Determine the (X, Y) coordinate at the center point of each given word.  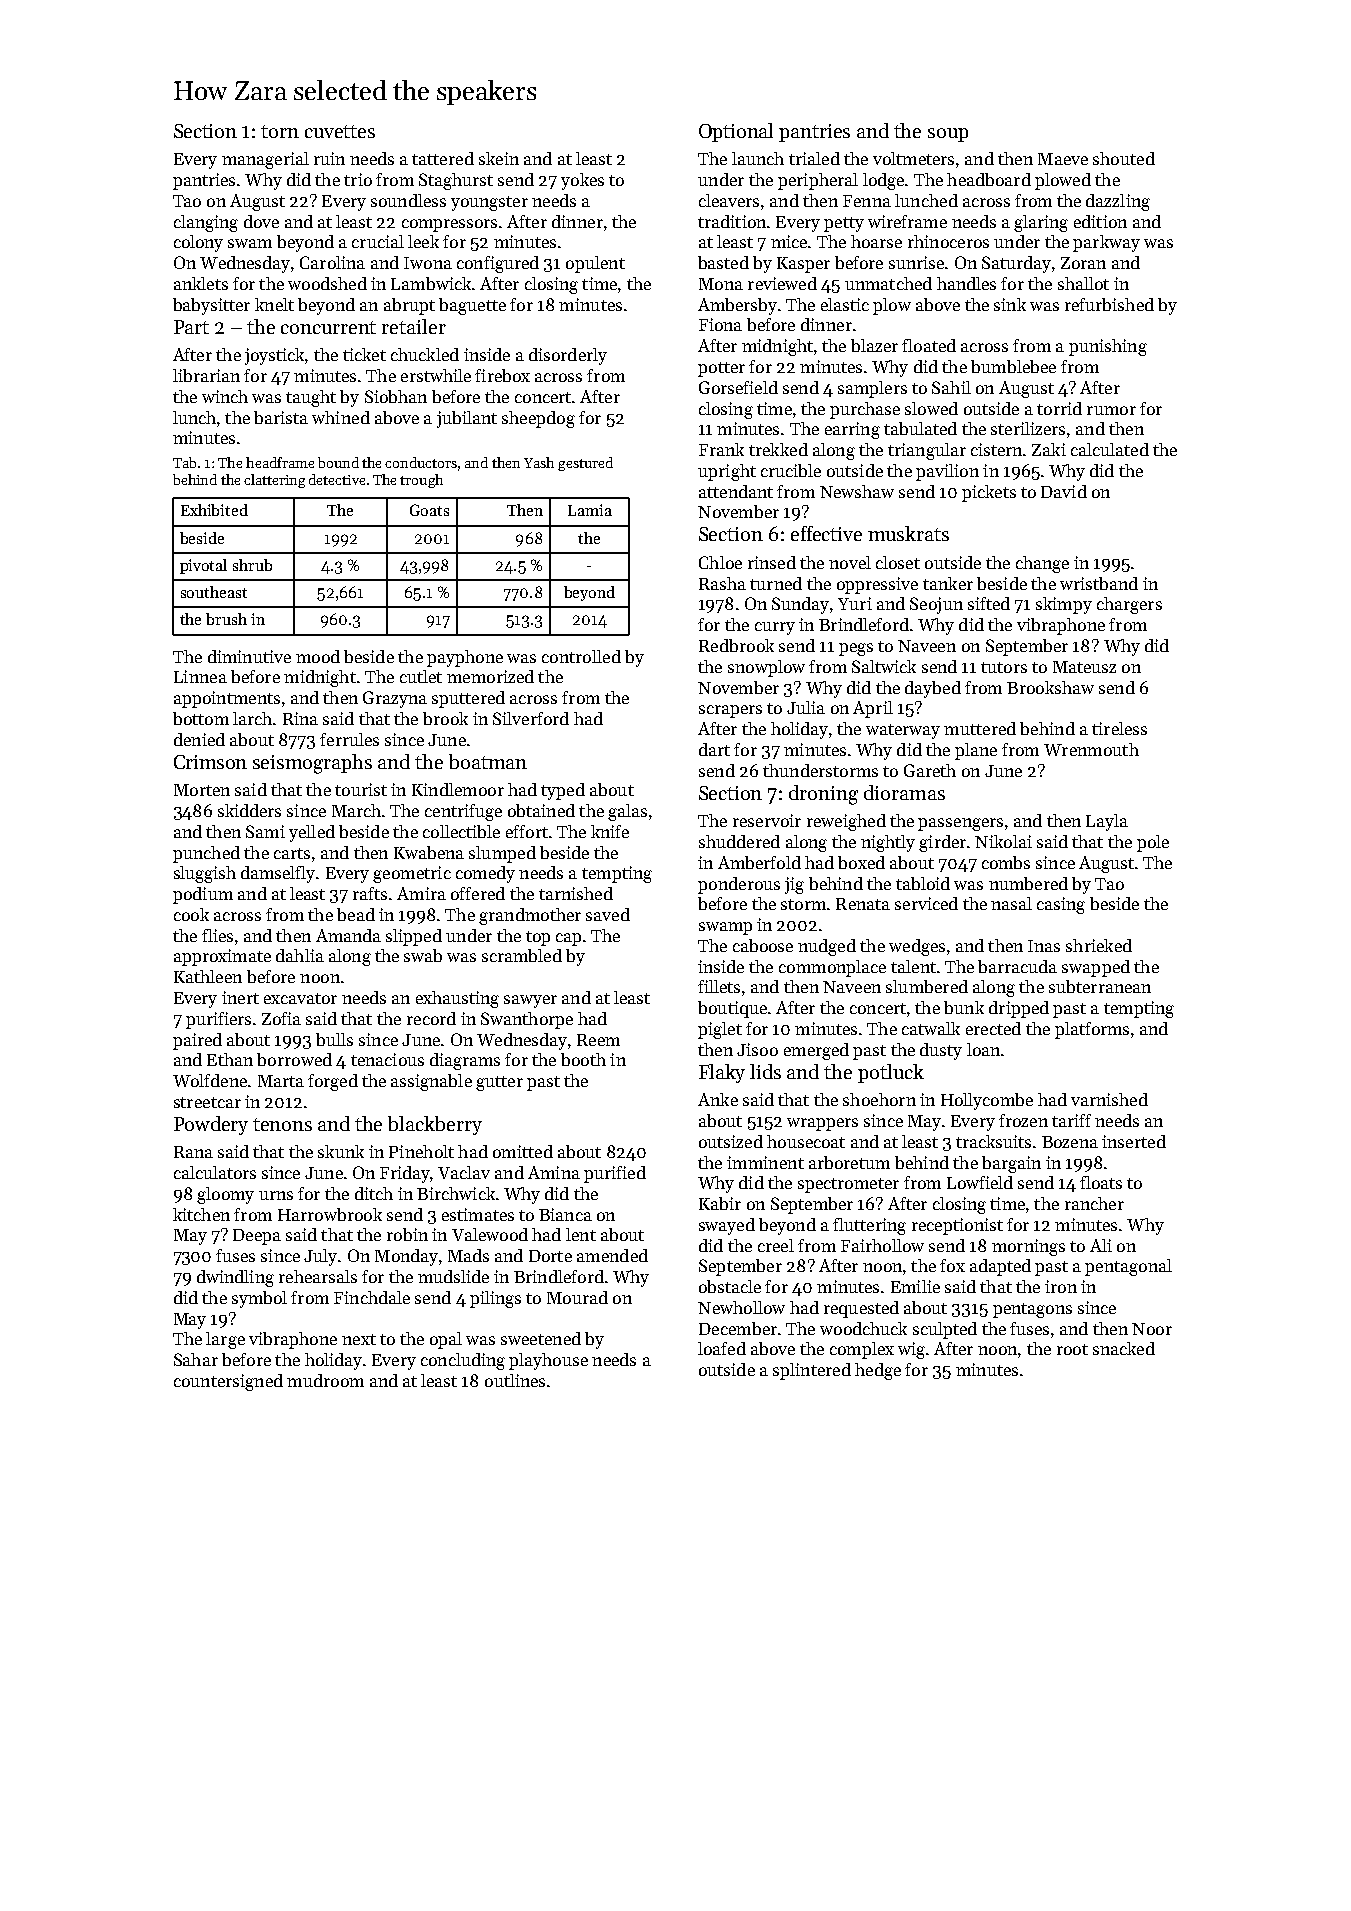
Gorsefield (738, 387)
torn (280, 131)
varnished (1109, 1099)
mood (318, 656)
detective (337, 479)
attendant (736, 491)
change (1042, 564)
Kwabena (429, 852)
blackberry (435, 1125)
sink (1010, 304)
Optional (736, 132)
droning (823, 795)
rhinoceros (948, 241)
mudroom (325, 1380)
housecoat (806, 1141)
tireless (1119, 728)
